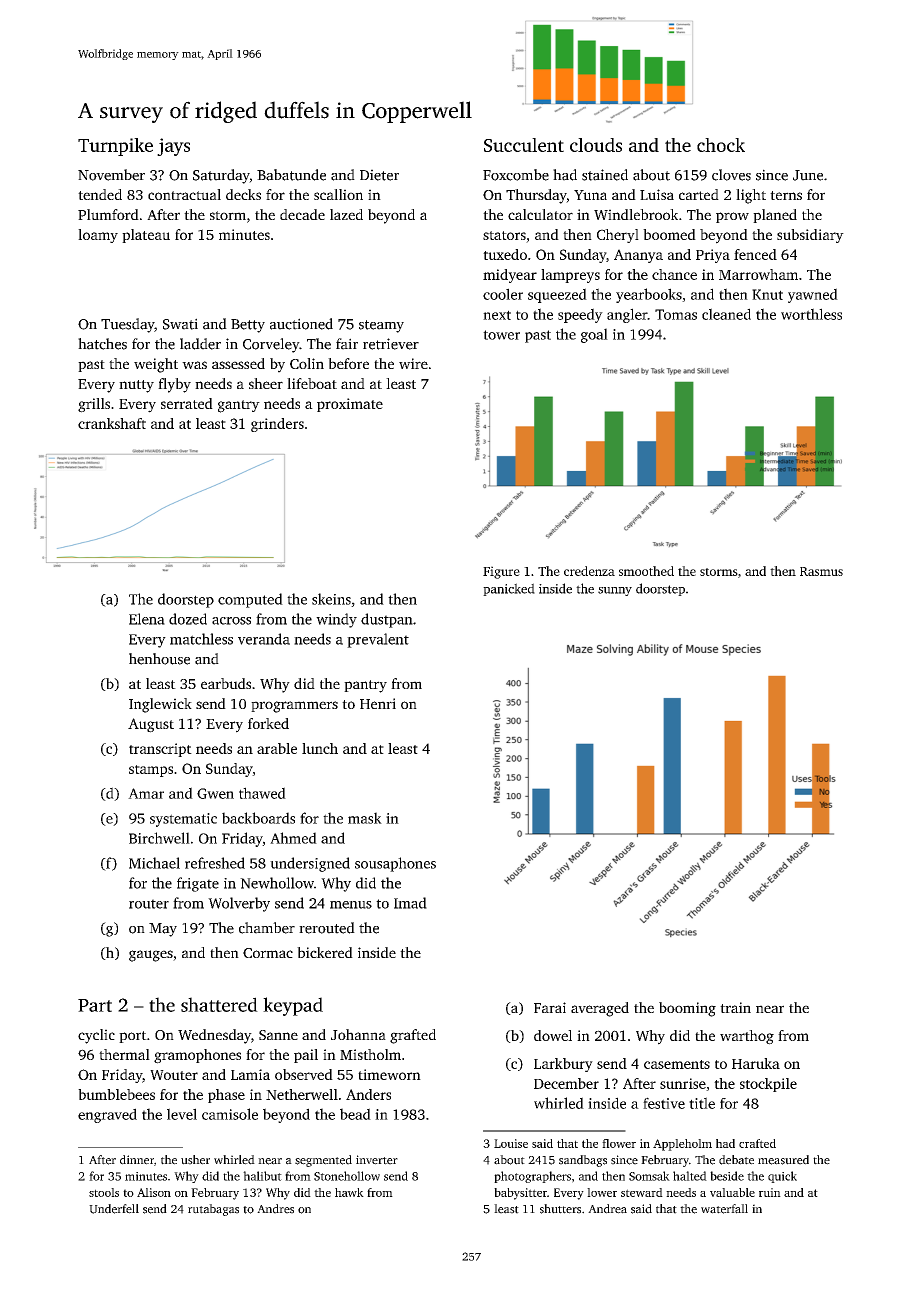 The image size is (924, 1308). I want to click on Imad, so click(410, 903).
